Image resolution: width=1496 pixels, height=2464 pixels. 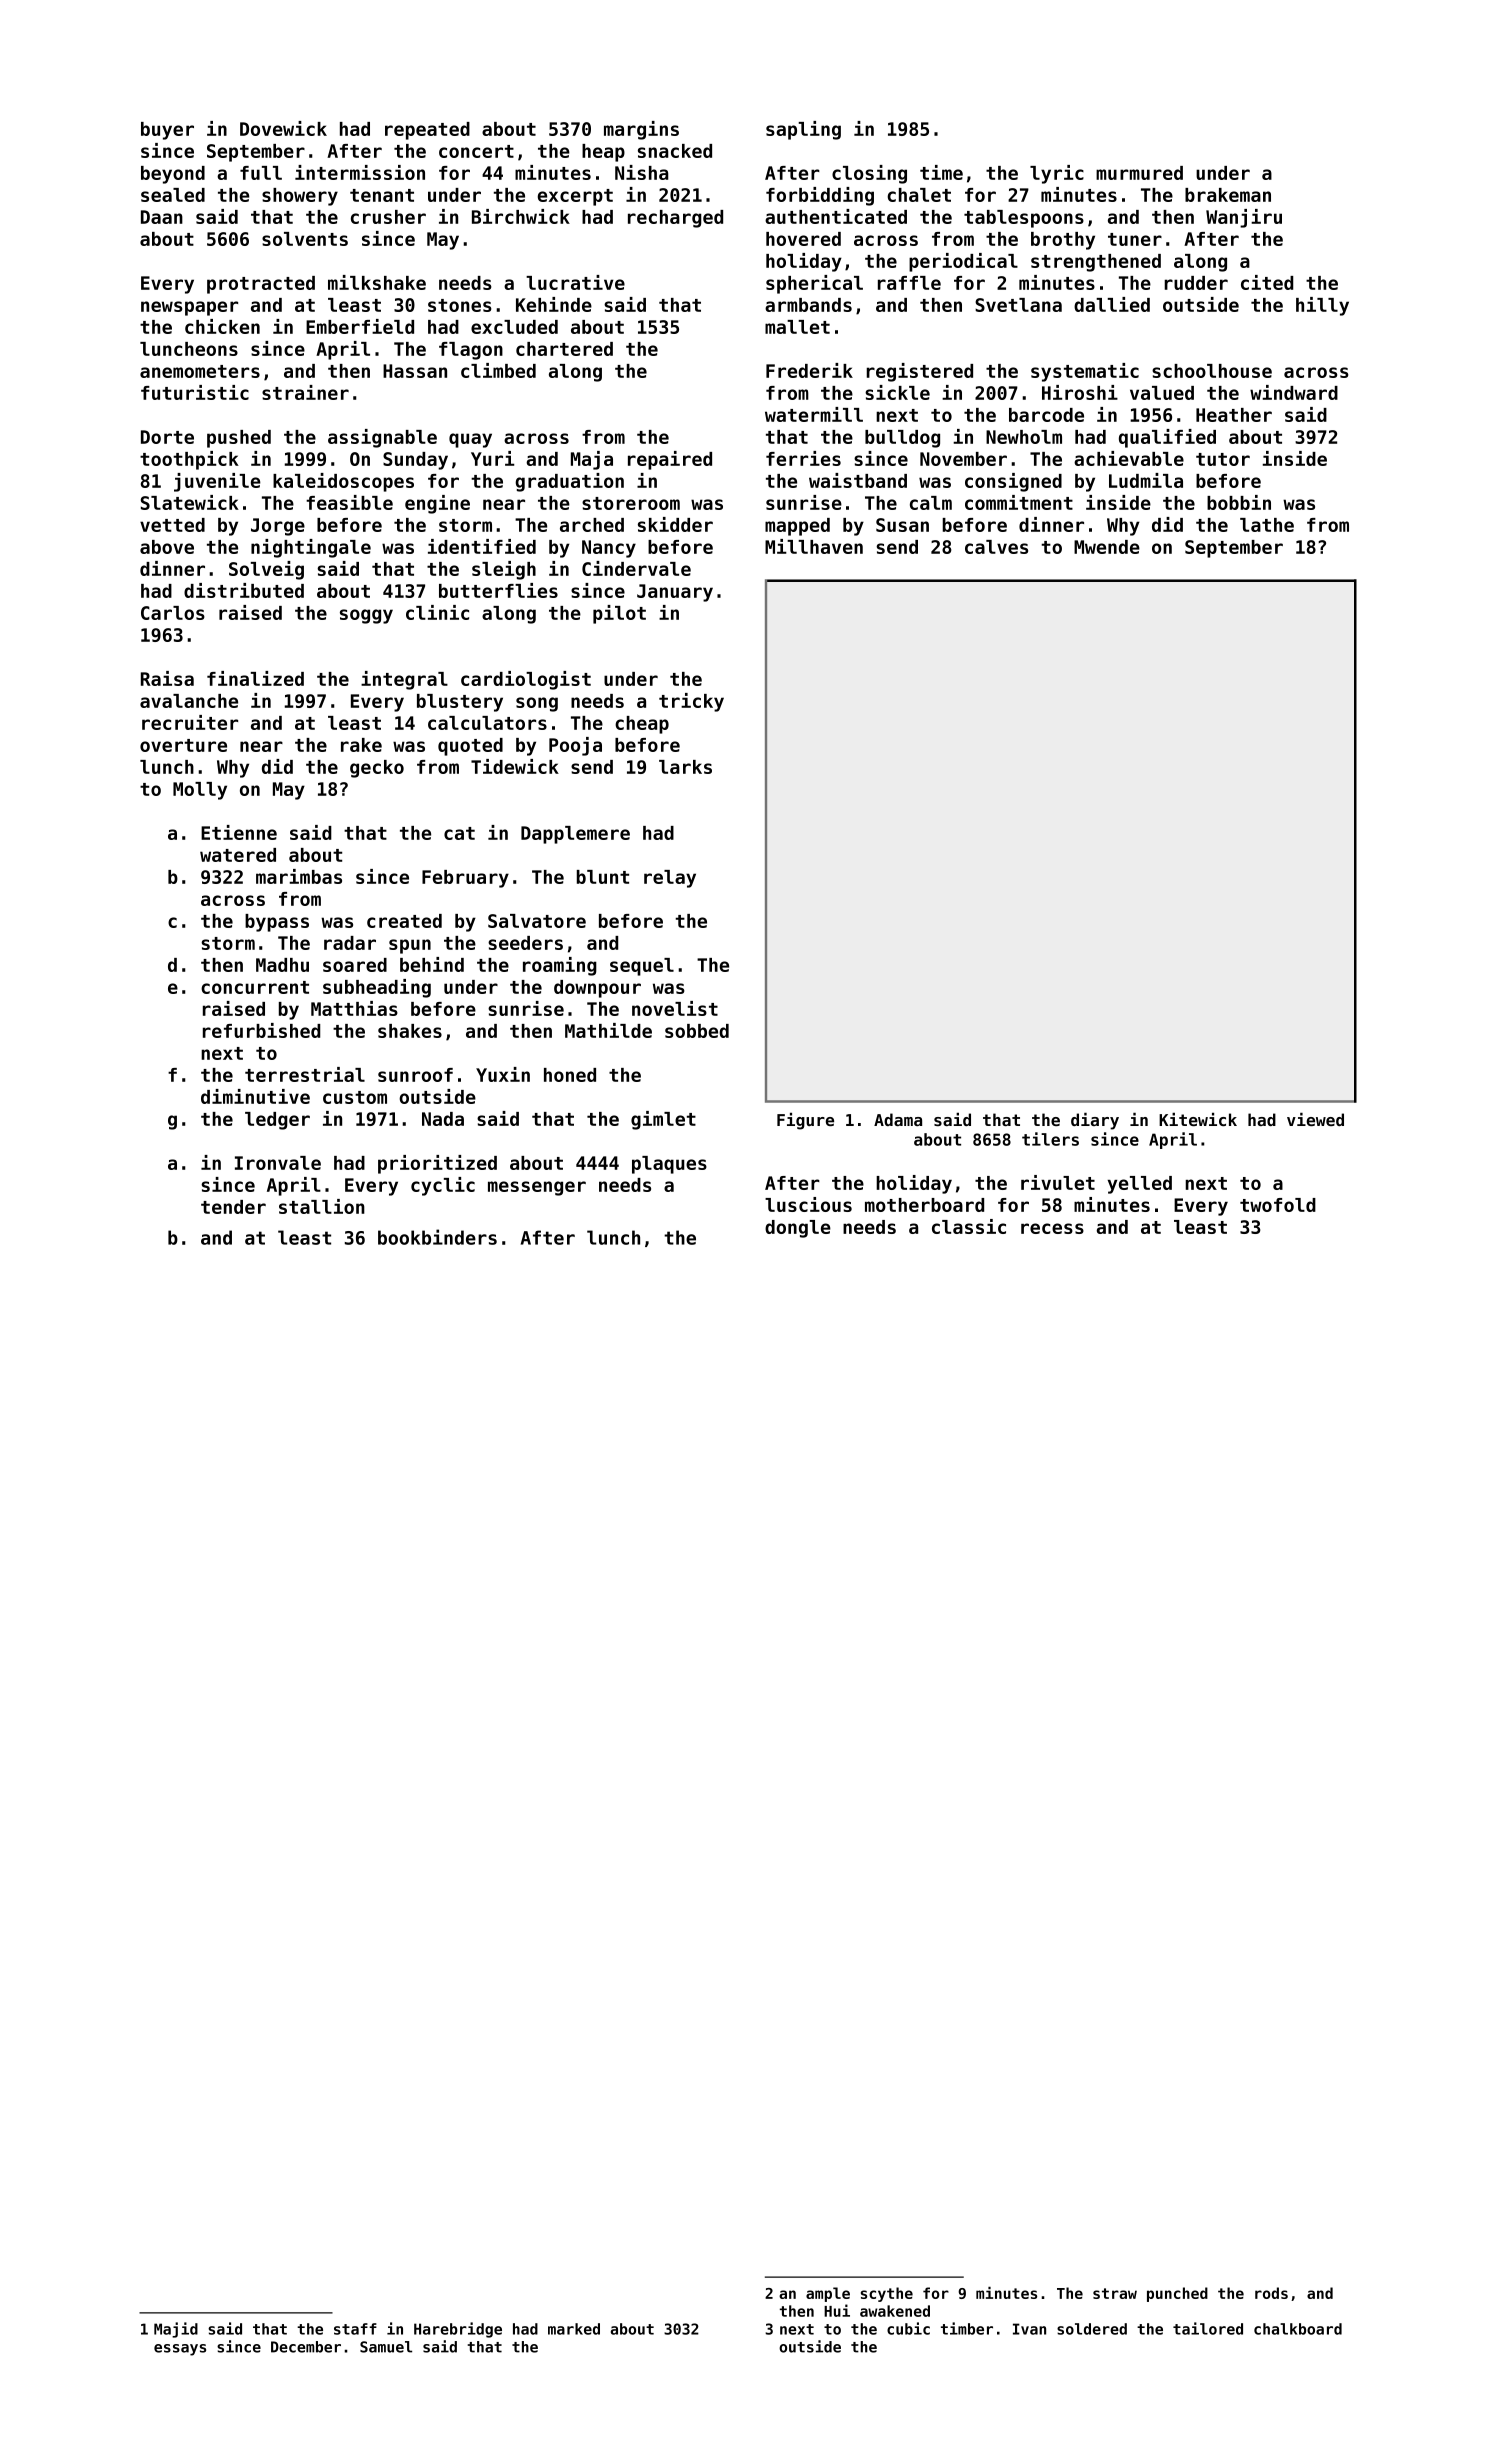 I want to click on lathe, so click(x=1267, y=525).
